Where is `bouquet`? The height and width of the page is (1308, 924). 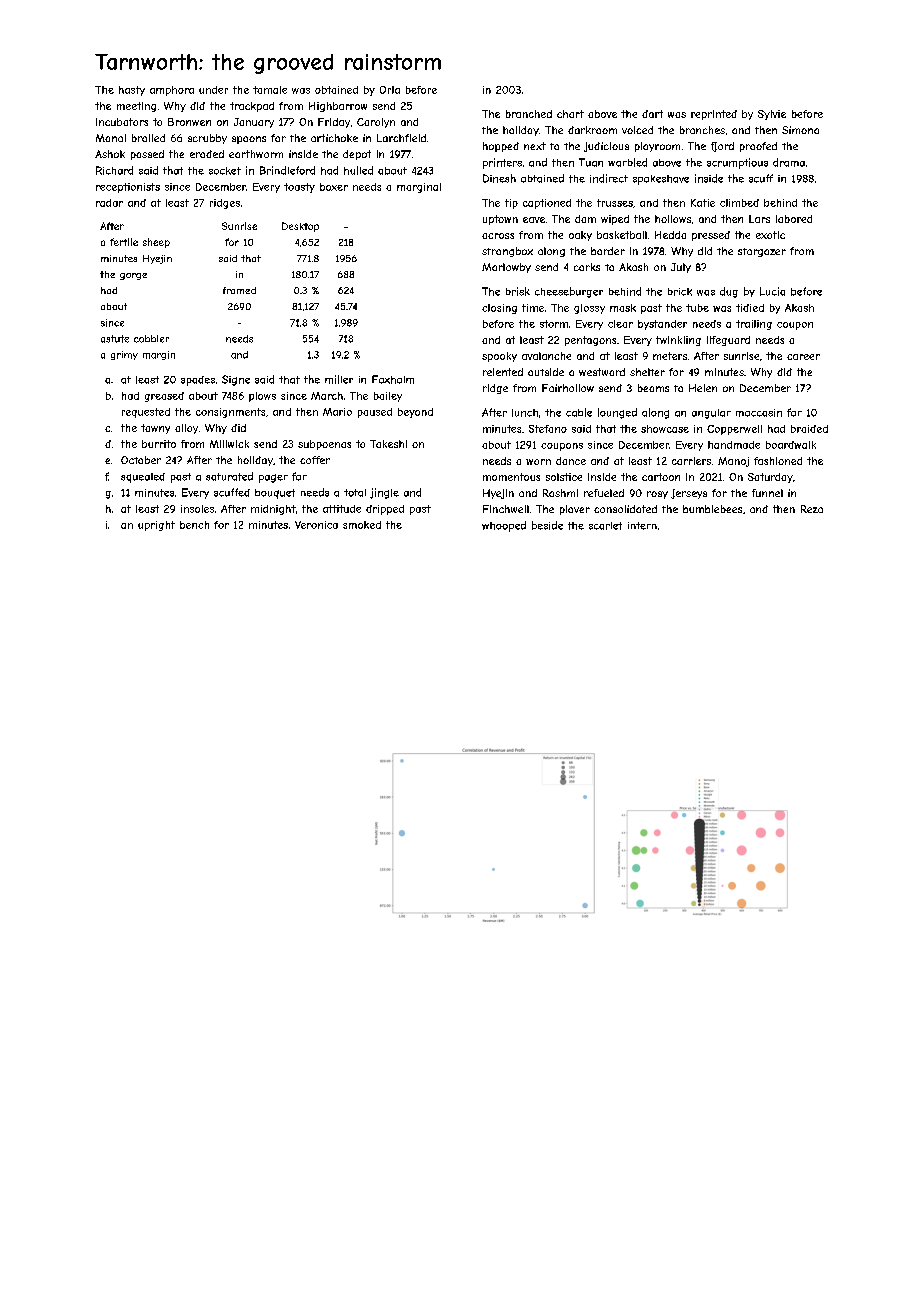
bouquet is located at coordinates (275, 494).
